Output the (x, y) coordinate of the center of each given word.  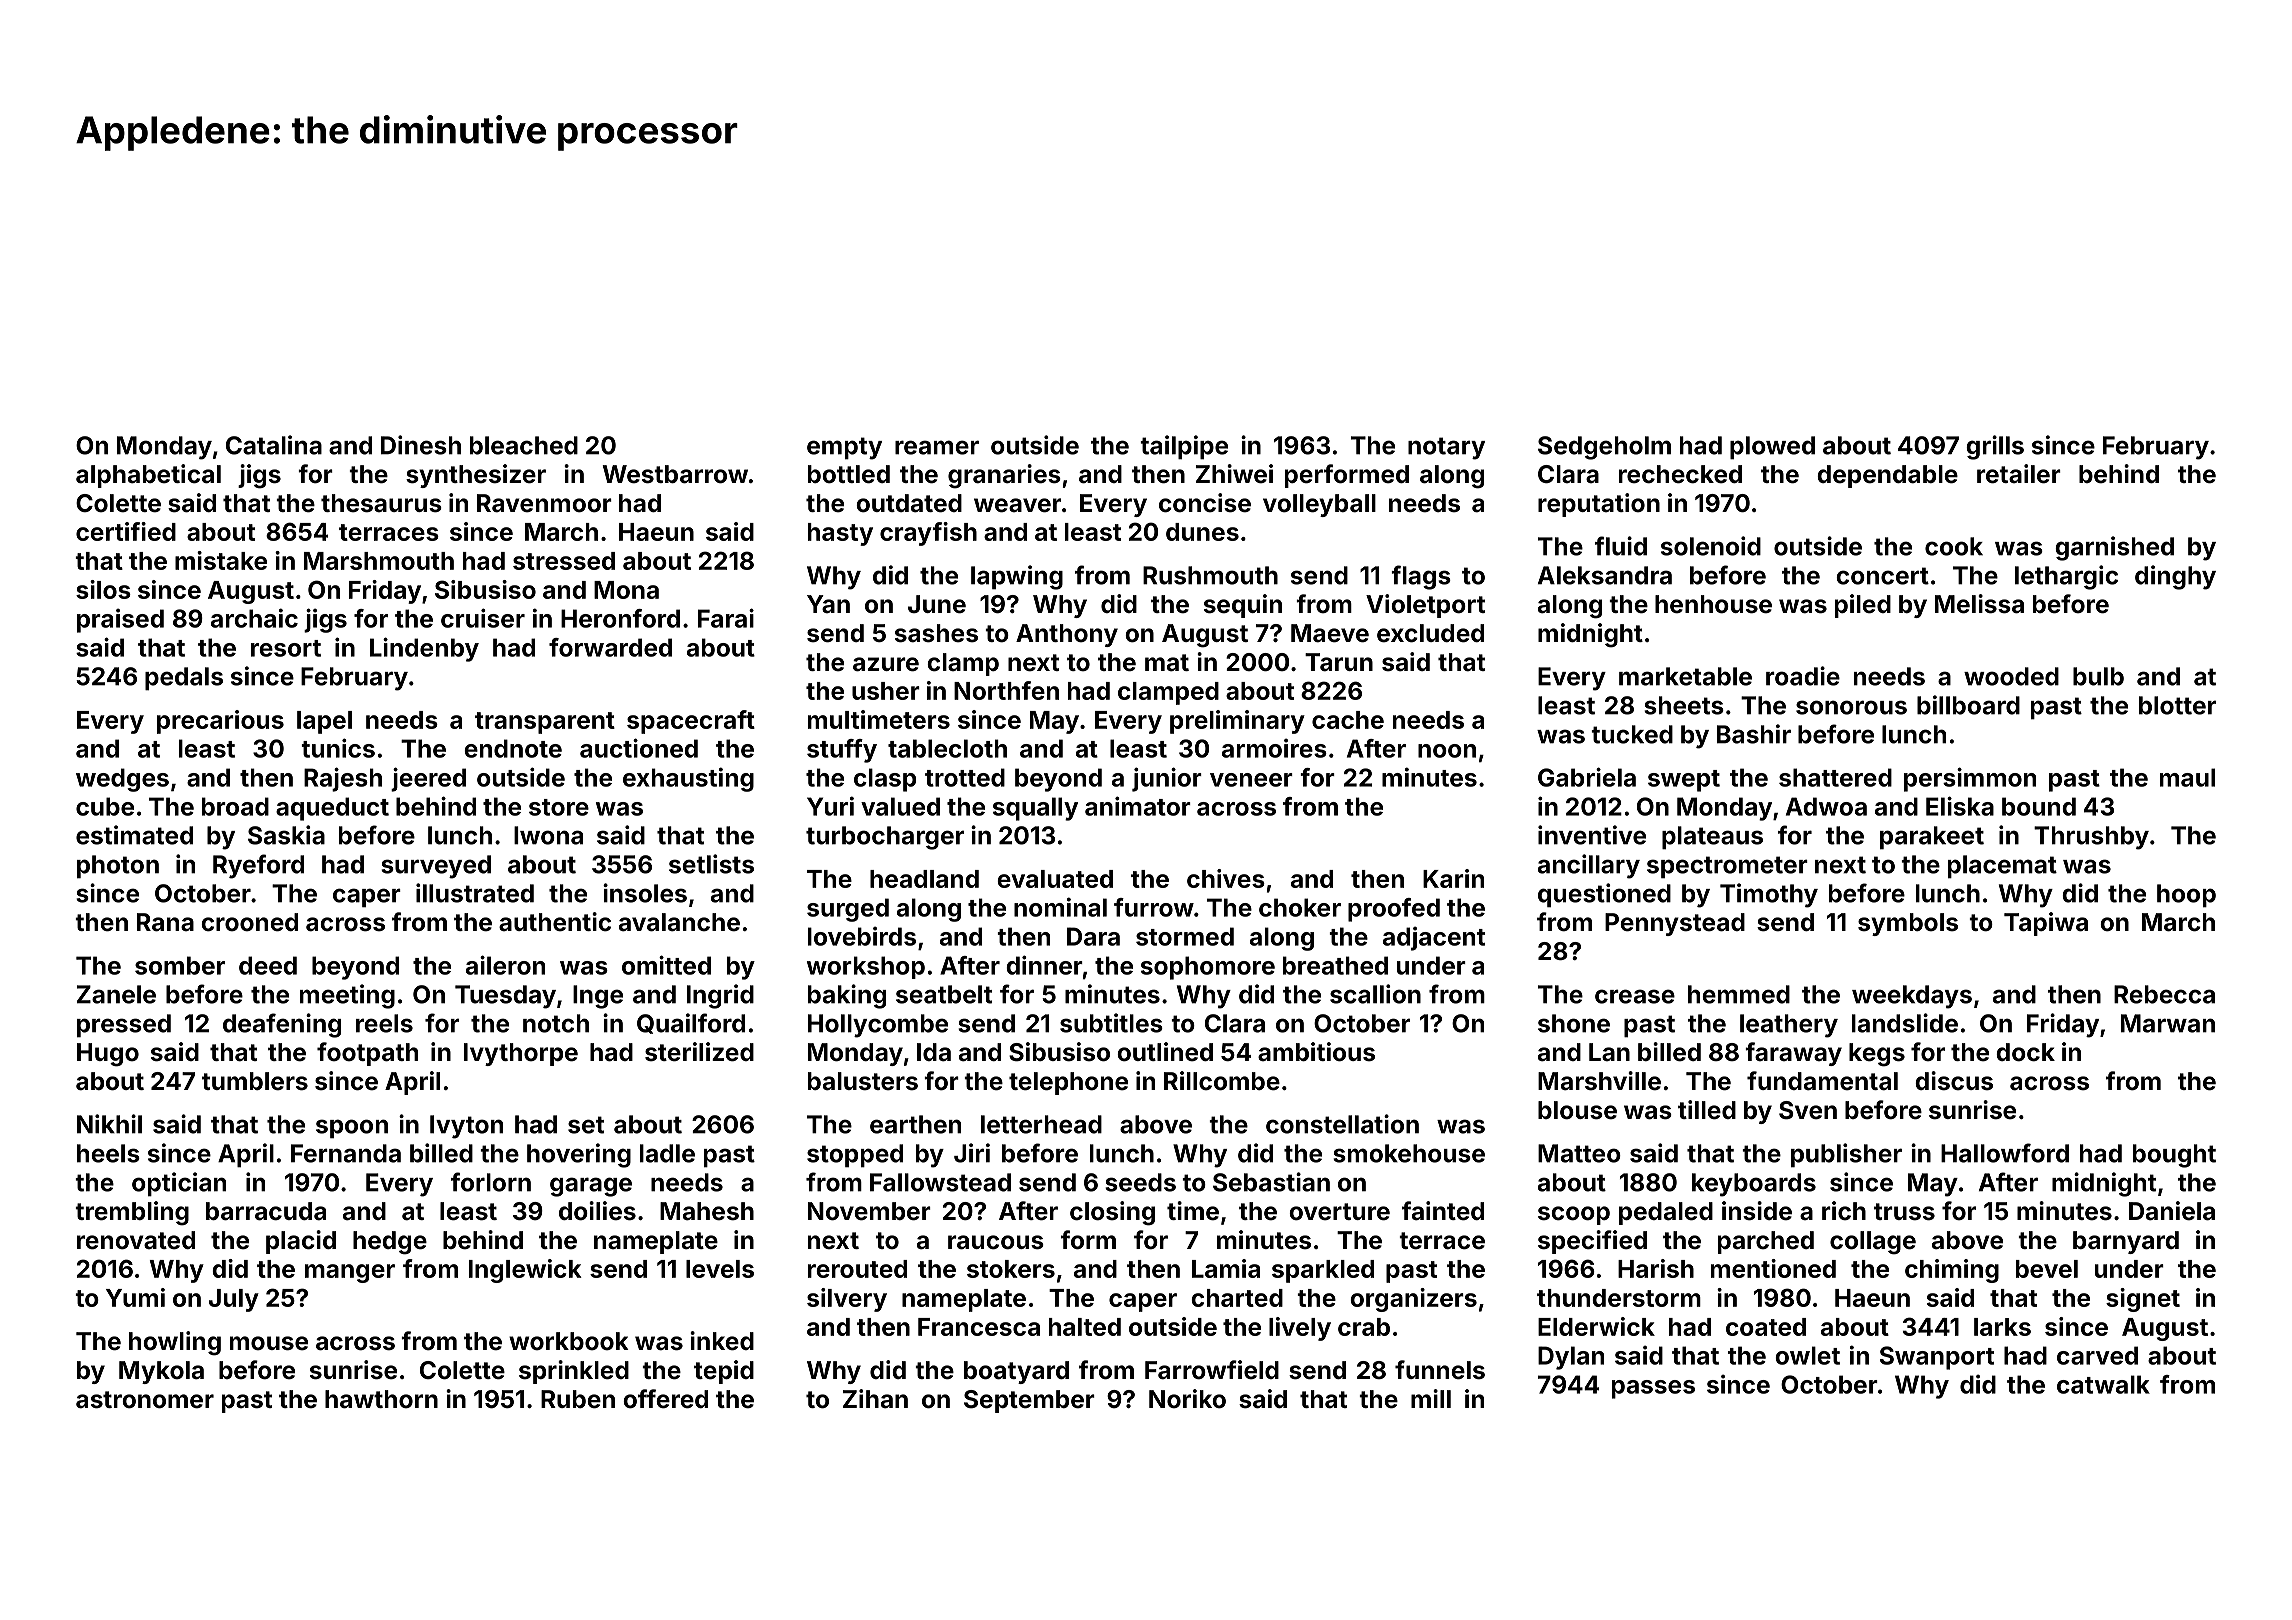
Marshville (1599, 1081)
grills (1995, 447)
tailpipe (1184, 447)
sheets (1684, 705)
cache (1348, 720)
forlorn (491, 1182)
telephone (1068, 1083)
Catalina (274, 445)
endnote (513, 748)
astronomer (145, 1400)
